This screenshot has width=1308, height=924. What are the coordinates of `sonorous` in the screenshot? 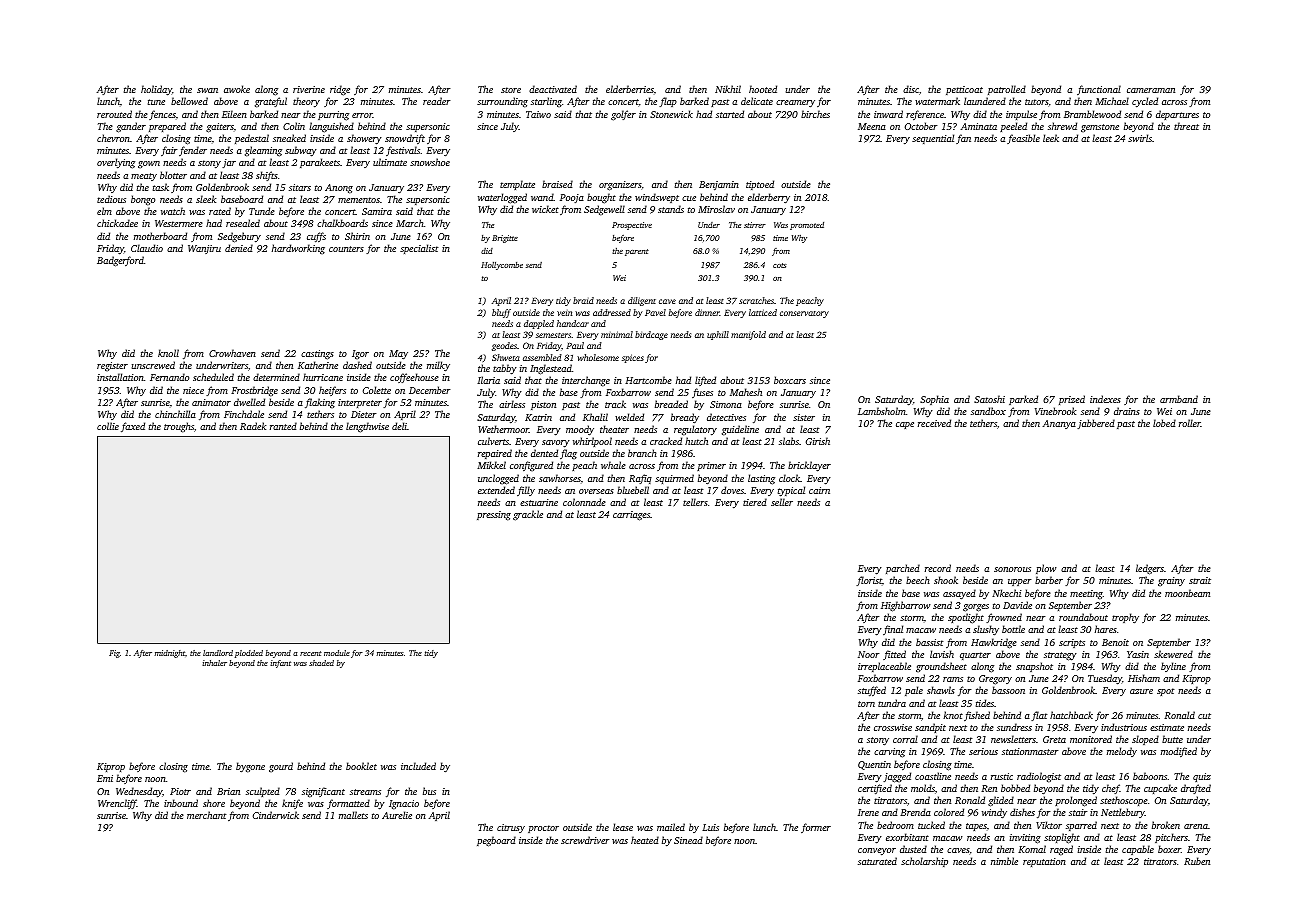 It's located at (1012, 569).
